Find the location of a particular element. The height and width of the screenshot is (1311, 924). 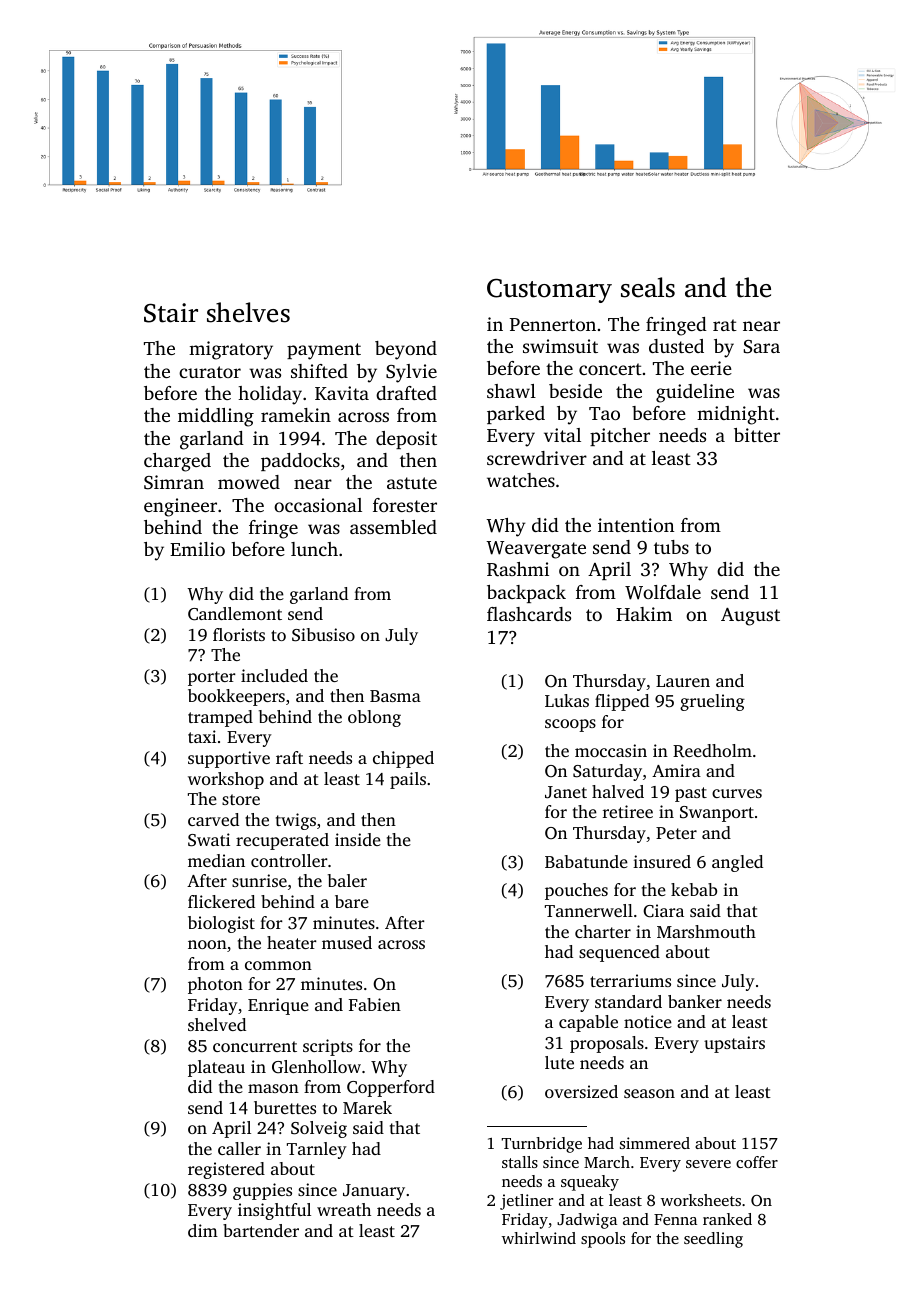

beyond is located at coordinates (406, 350).
